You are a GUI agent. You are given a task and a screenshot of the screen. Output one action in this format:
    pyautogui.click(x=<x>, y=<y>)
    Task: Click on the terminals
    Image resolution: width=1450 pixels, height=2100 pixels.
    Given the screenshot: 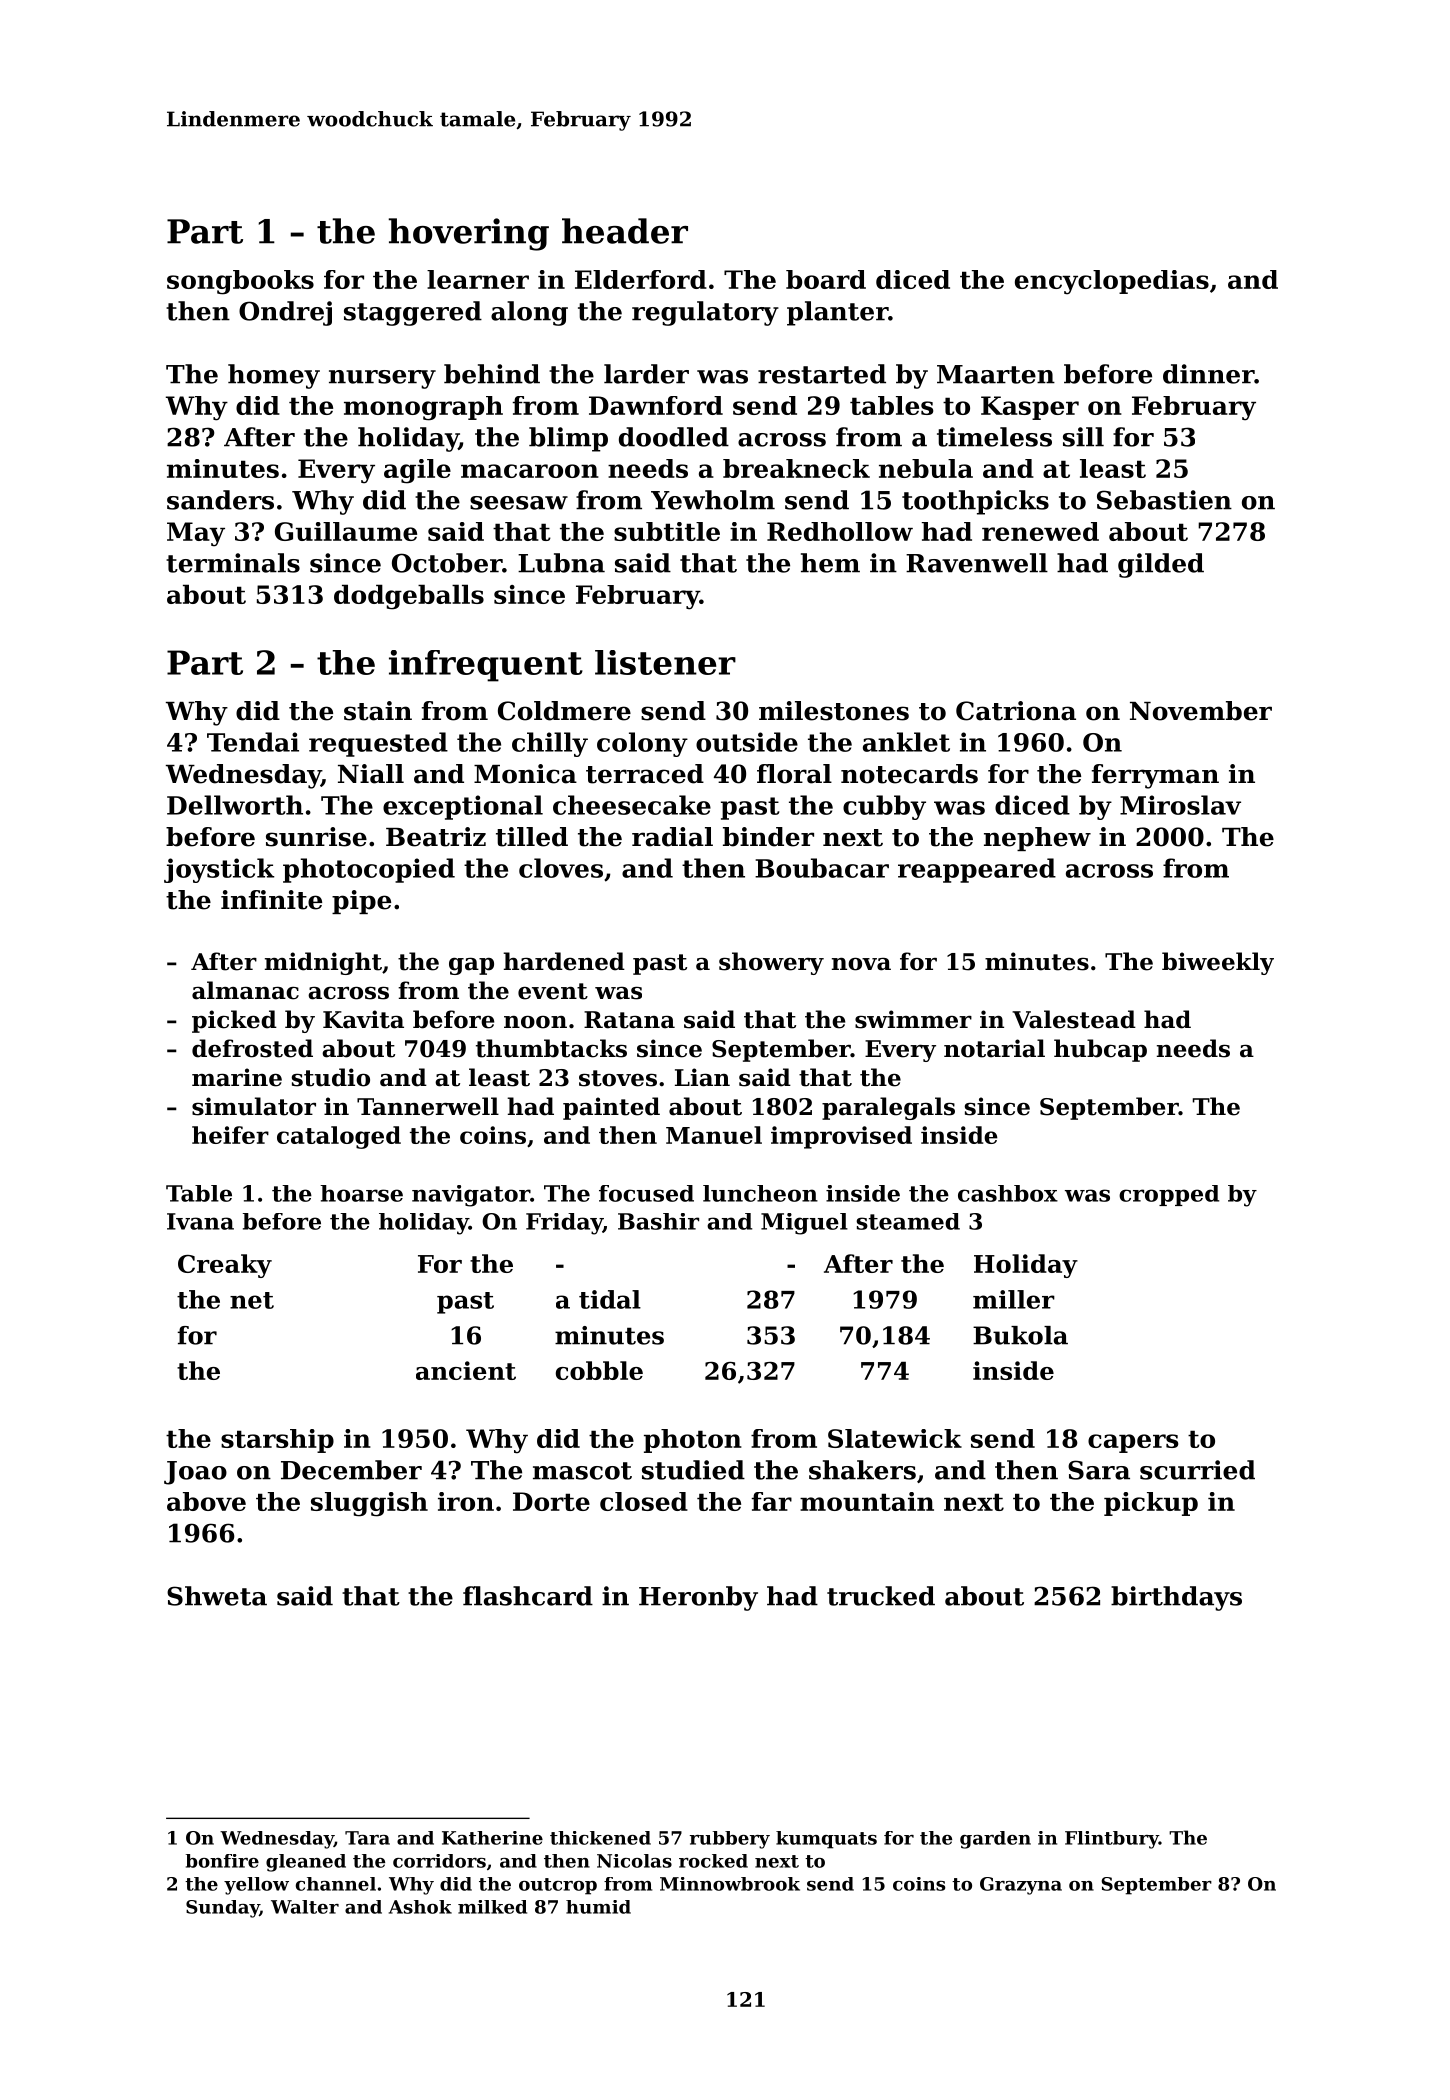 What is the action you would take?
    pyautogui.click(x=233, y=563)
